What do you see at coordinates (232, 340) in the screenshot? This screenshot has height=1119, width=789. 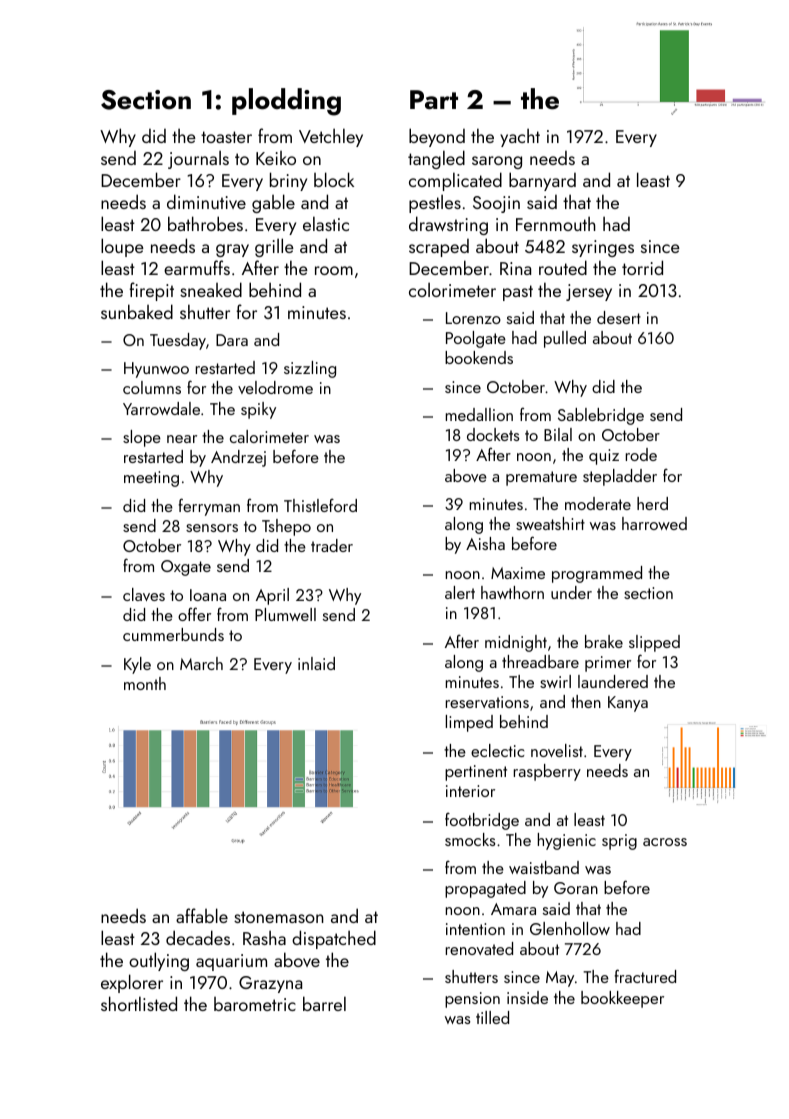 I see `Dara` at bounding box center [232, 340].
